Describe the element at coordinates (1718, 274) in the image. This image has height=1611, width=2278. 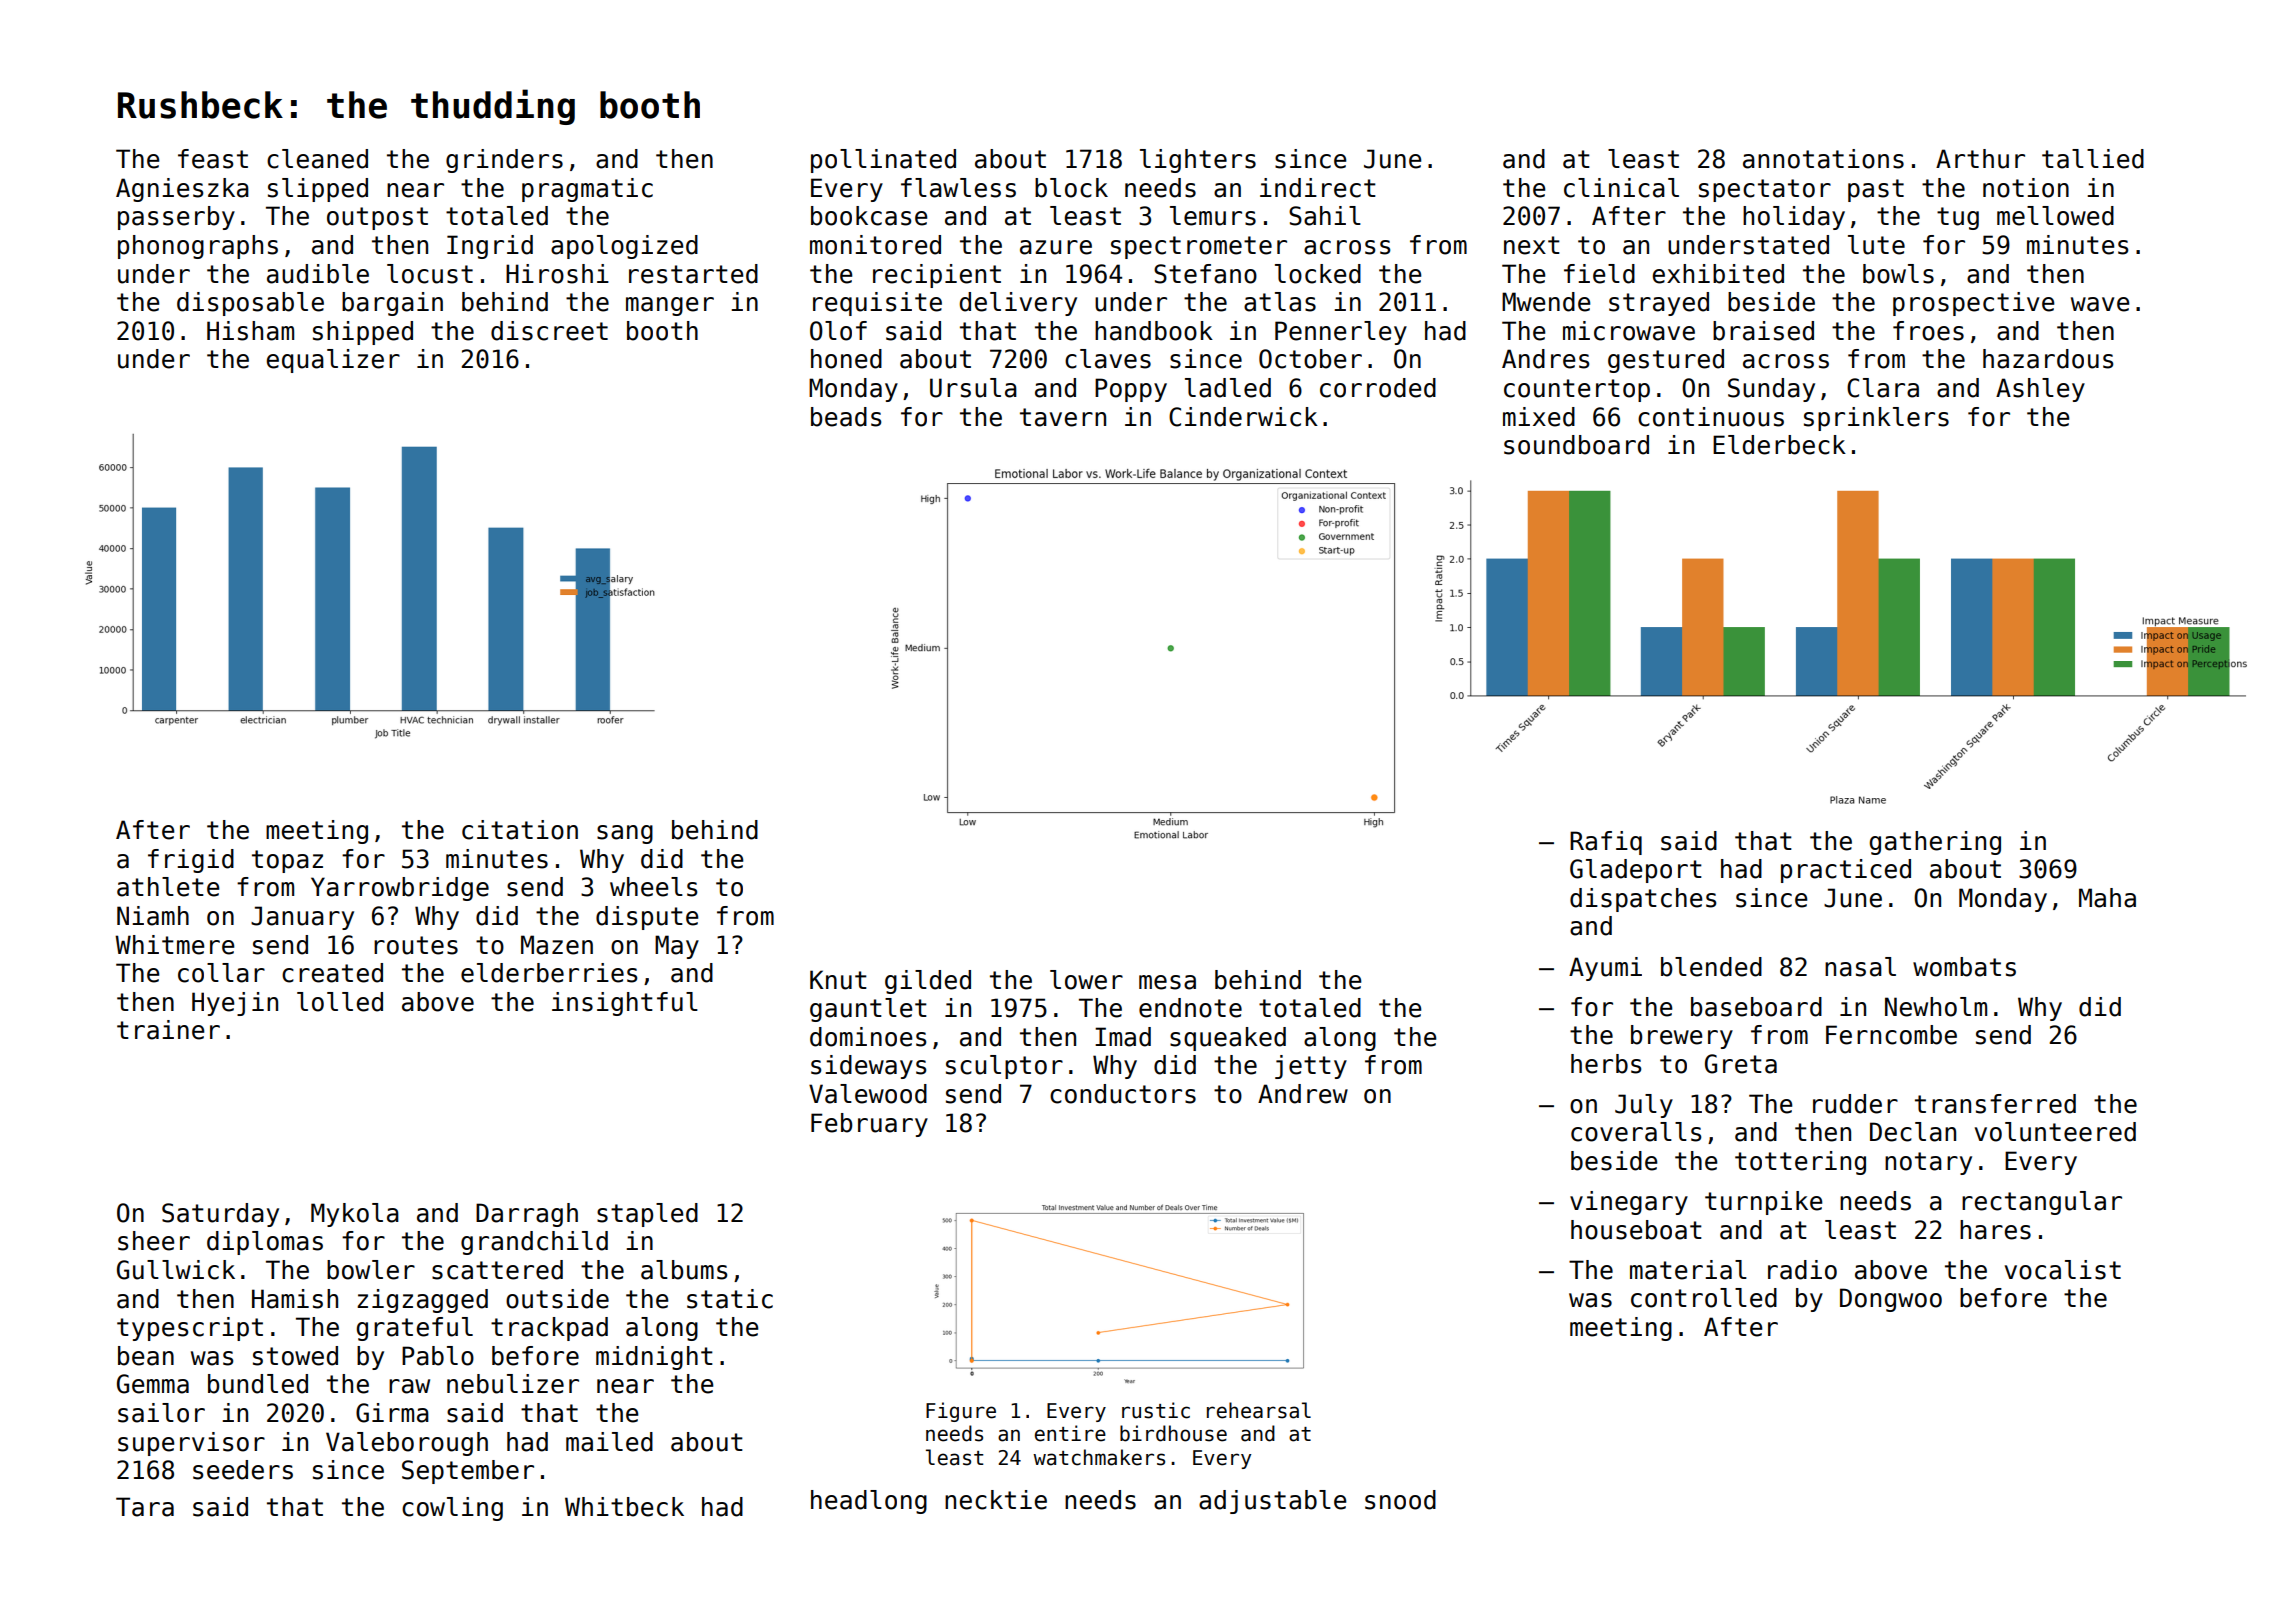
I see `exhibited` at that location.
